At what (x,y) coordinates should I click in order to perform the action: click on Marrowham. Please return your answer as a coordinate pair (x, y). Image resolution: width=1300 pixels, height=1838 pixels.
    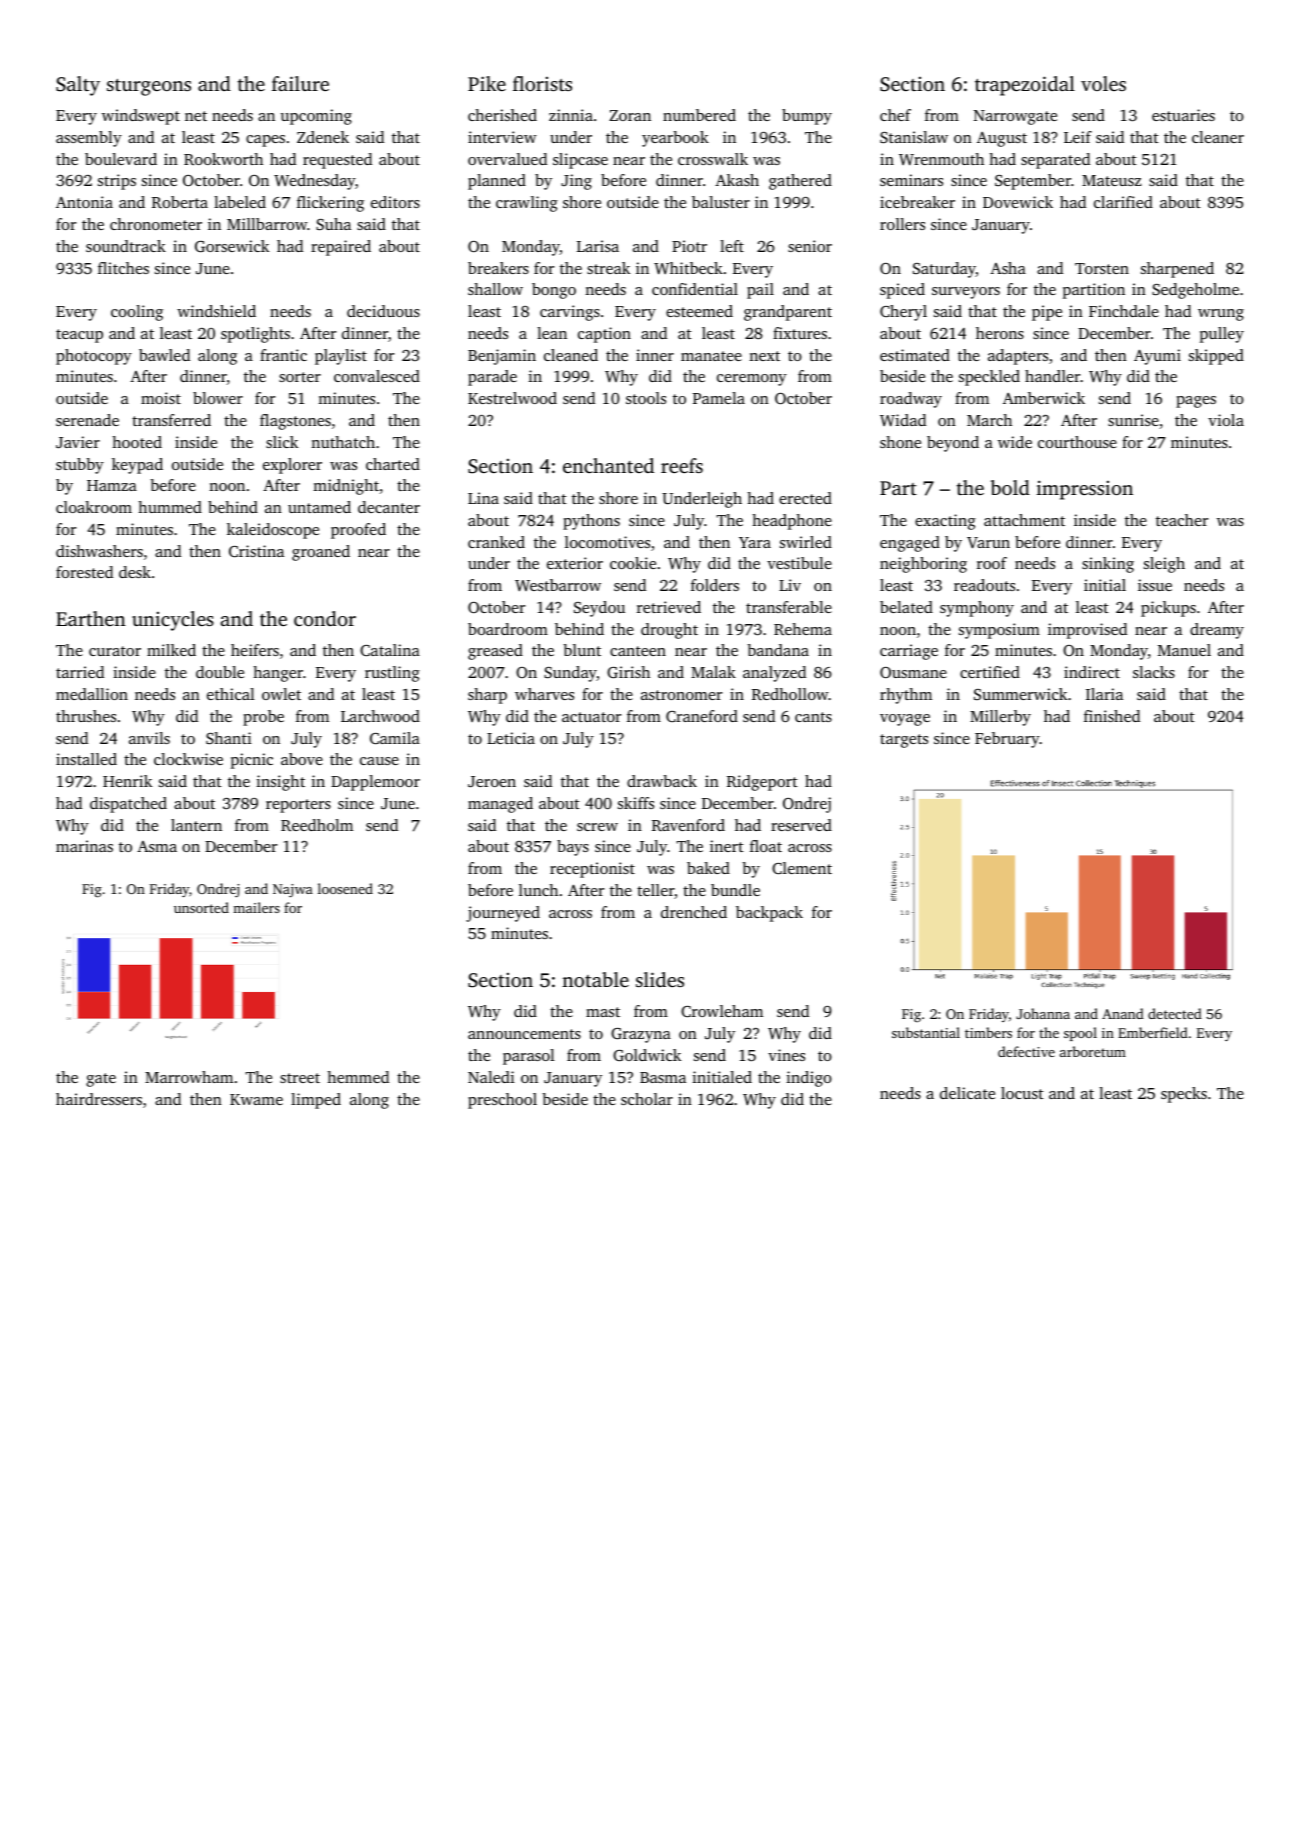
    Looking at the image, I should click on (189, 1077).
